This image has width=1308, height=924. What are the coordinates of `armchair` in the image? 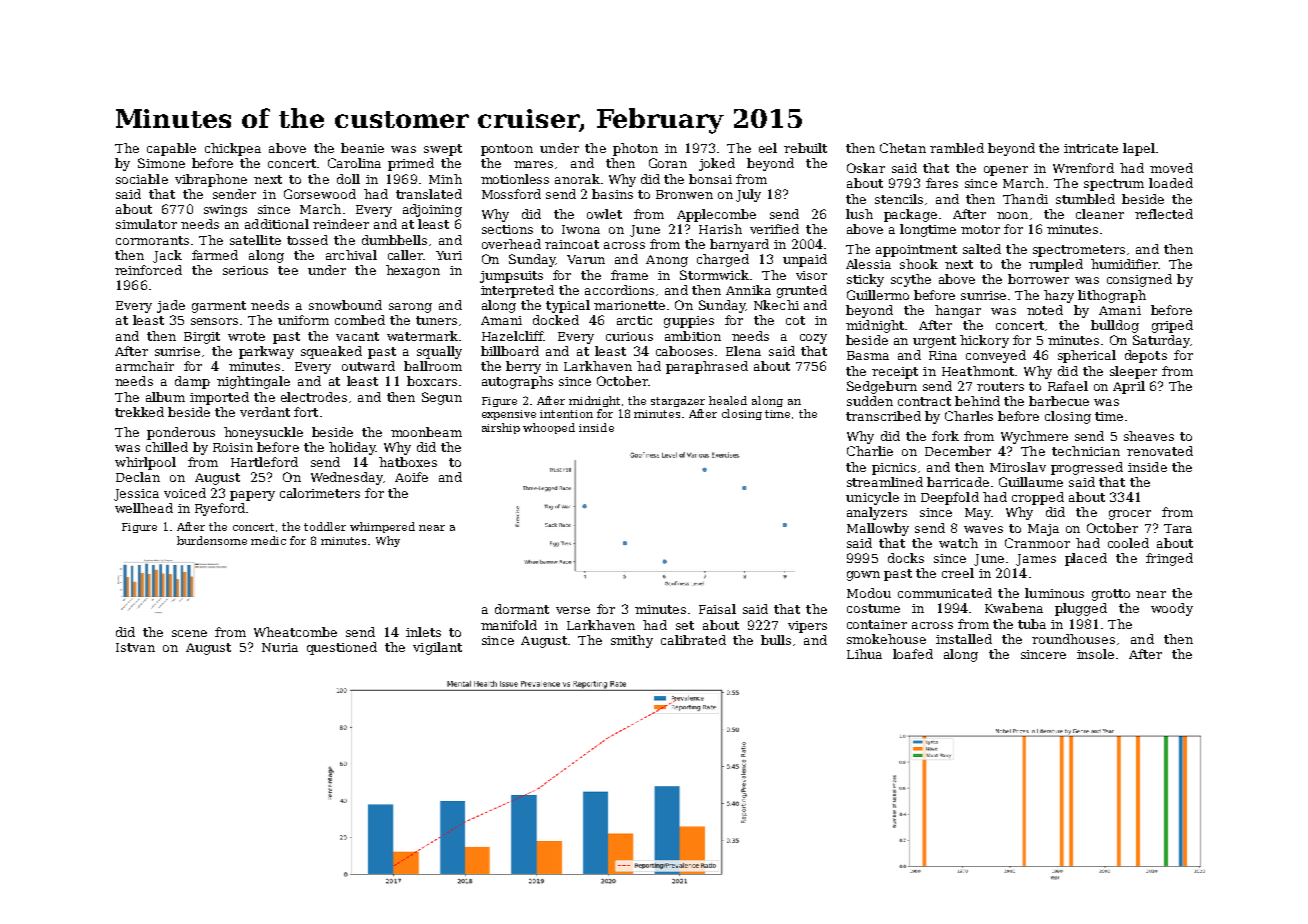 It's located at (145, 366).
